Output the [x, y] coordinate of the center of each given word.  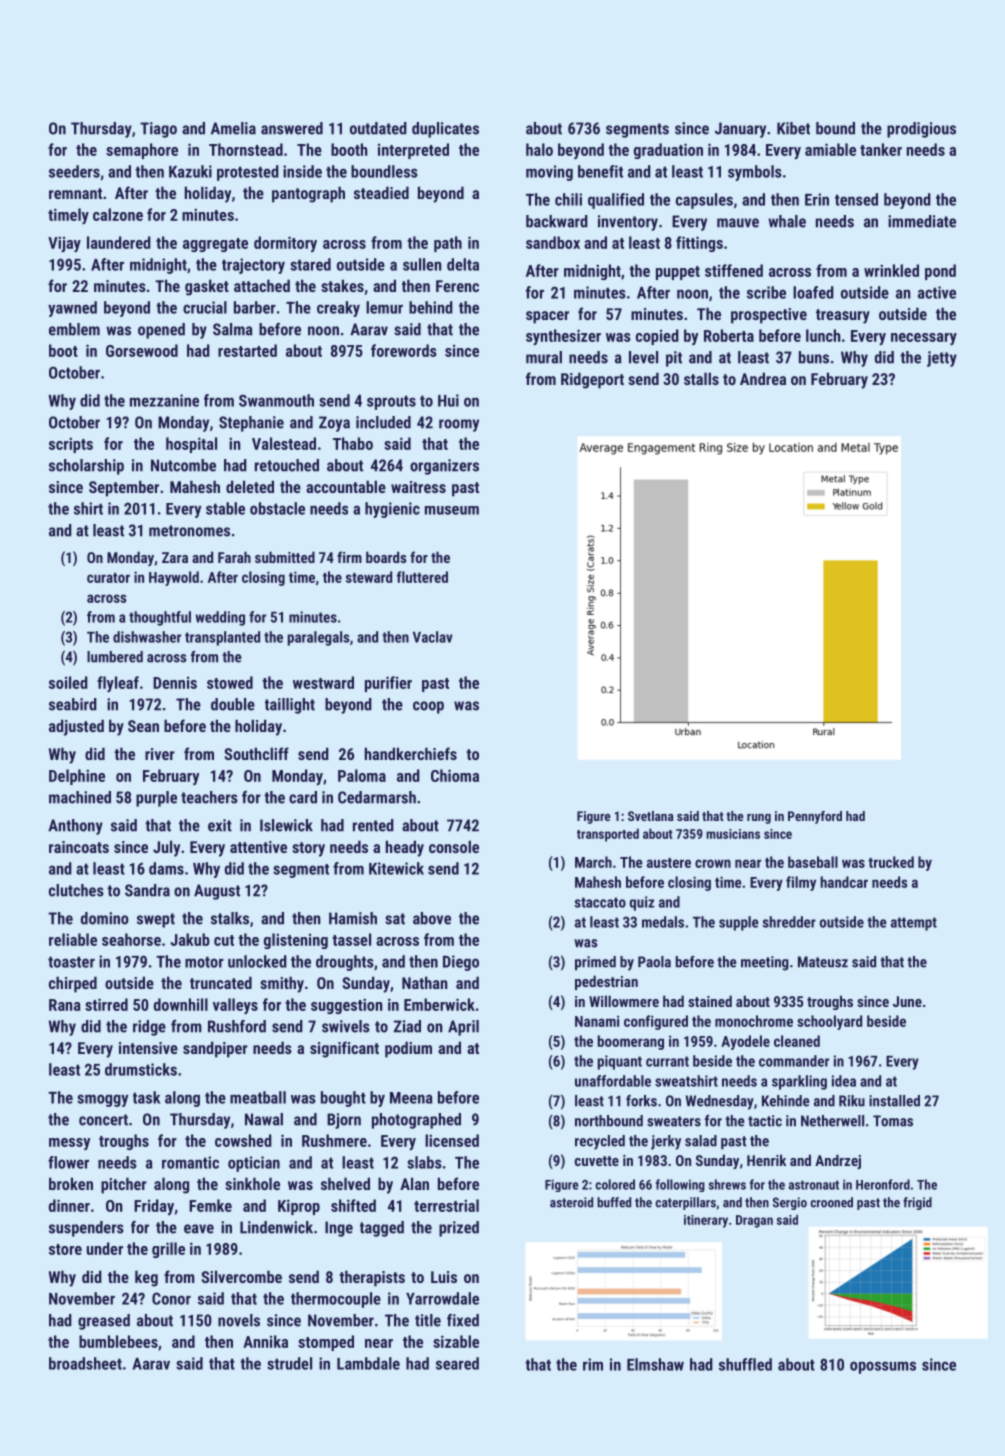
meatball [258, 1097]
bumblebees [118, 1341]
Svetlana [651, 816]
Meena [411, 1098]
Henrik [766, 1160]
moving [549, 173]
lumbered [115, 657]
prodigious [921, 130]
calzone [118, 214]
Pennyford [815, 817]
